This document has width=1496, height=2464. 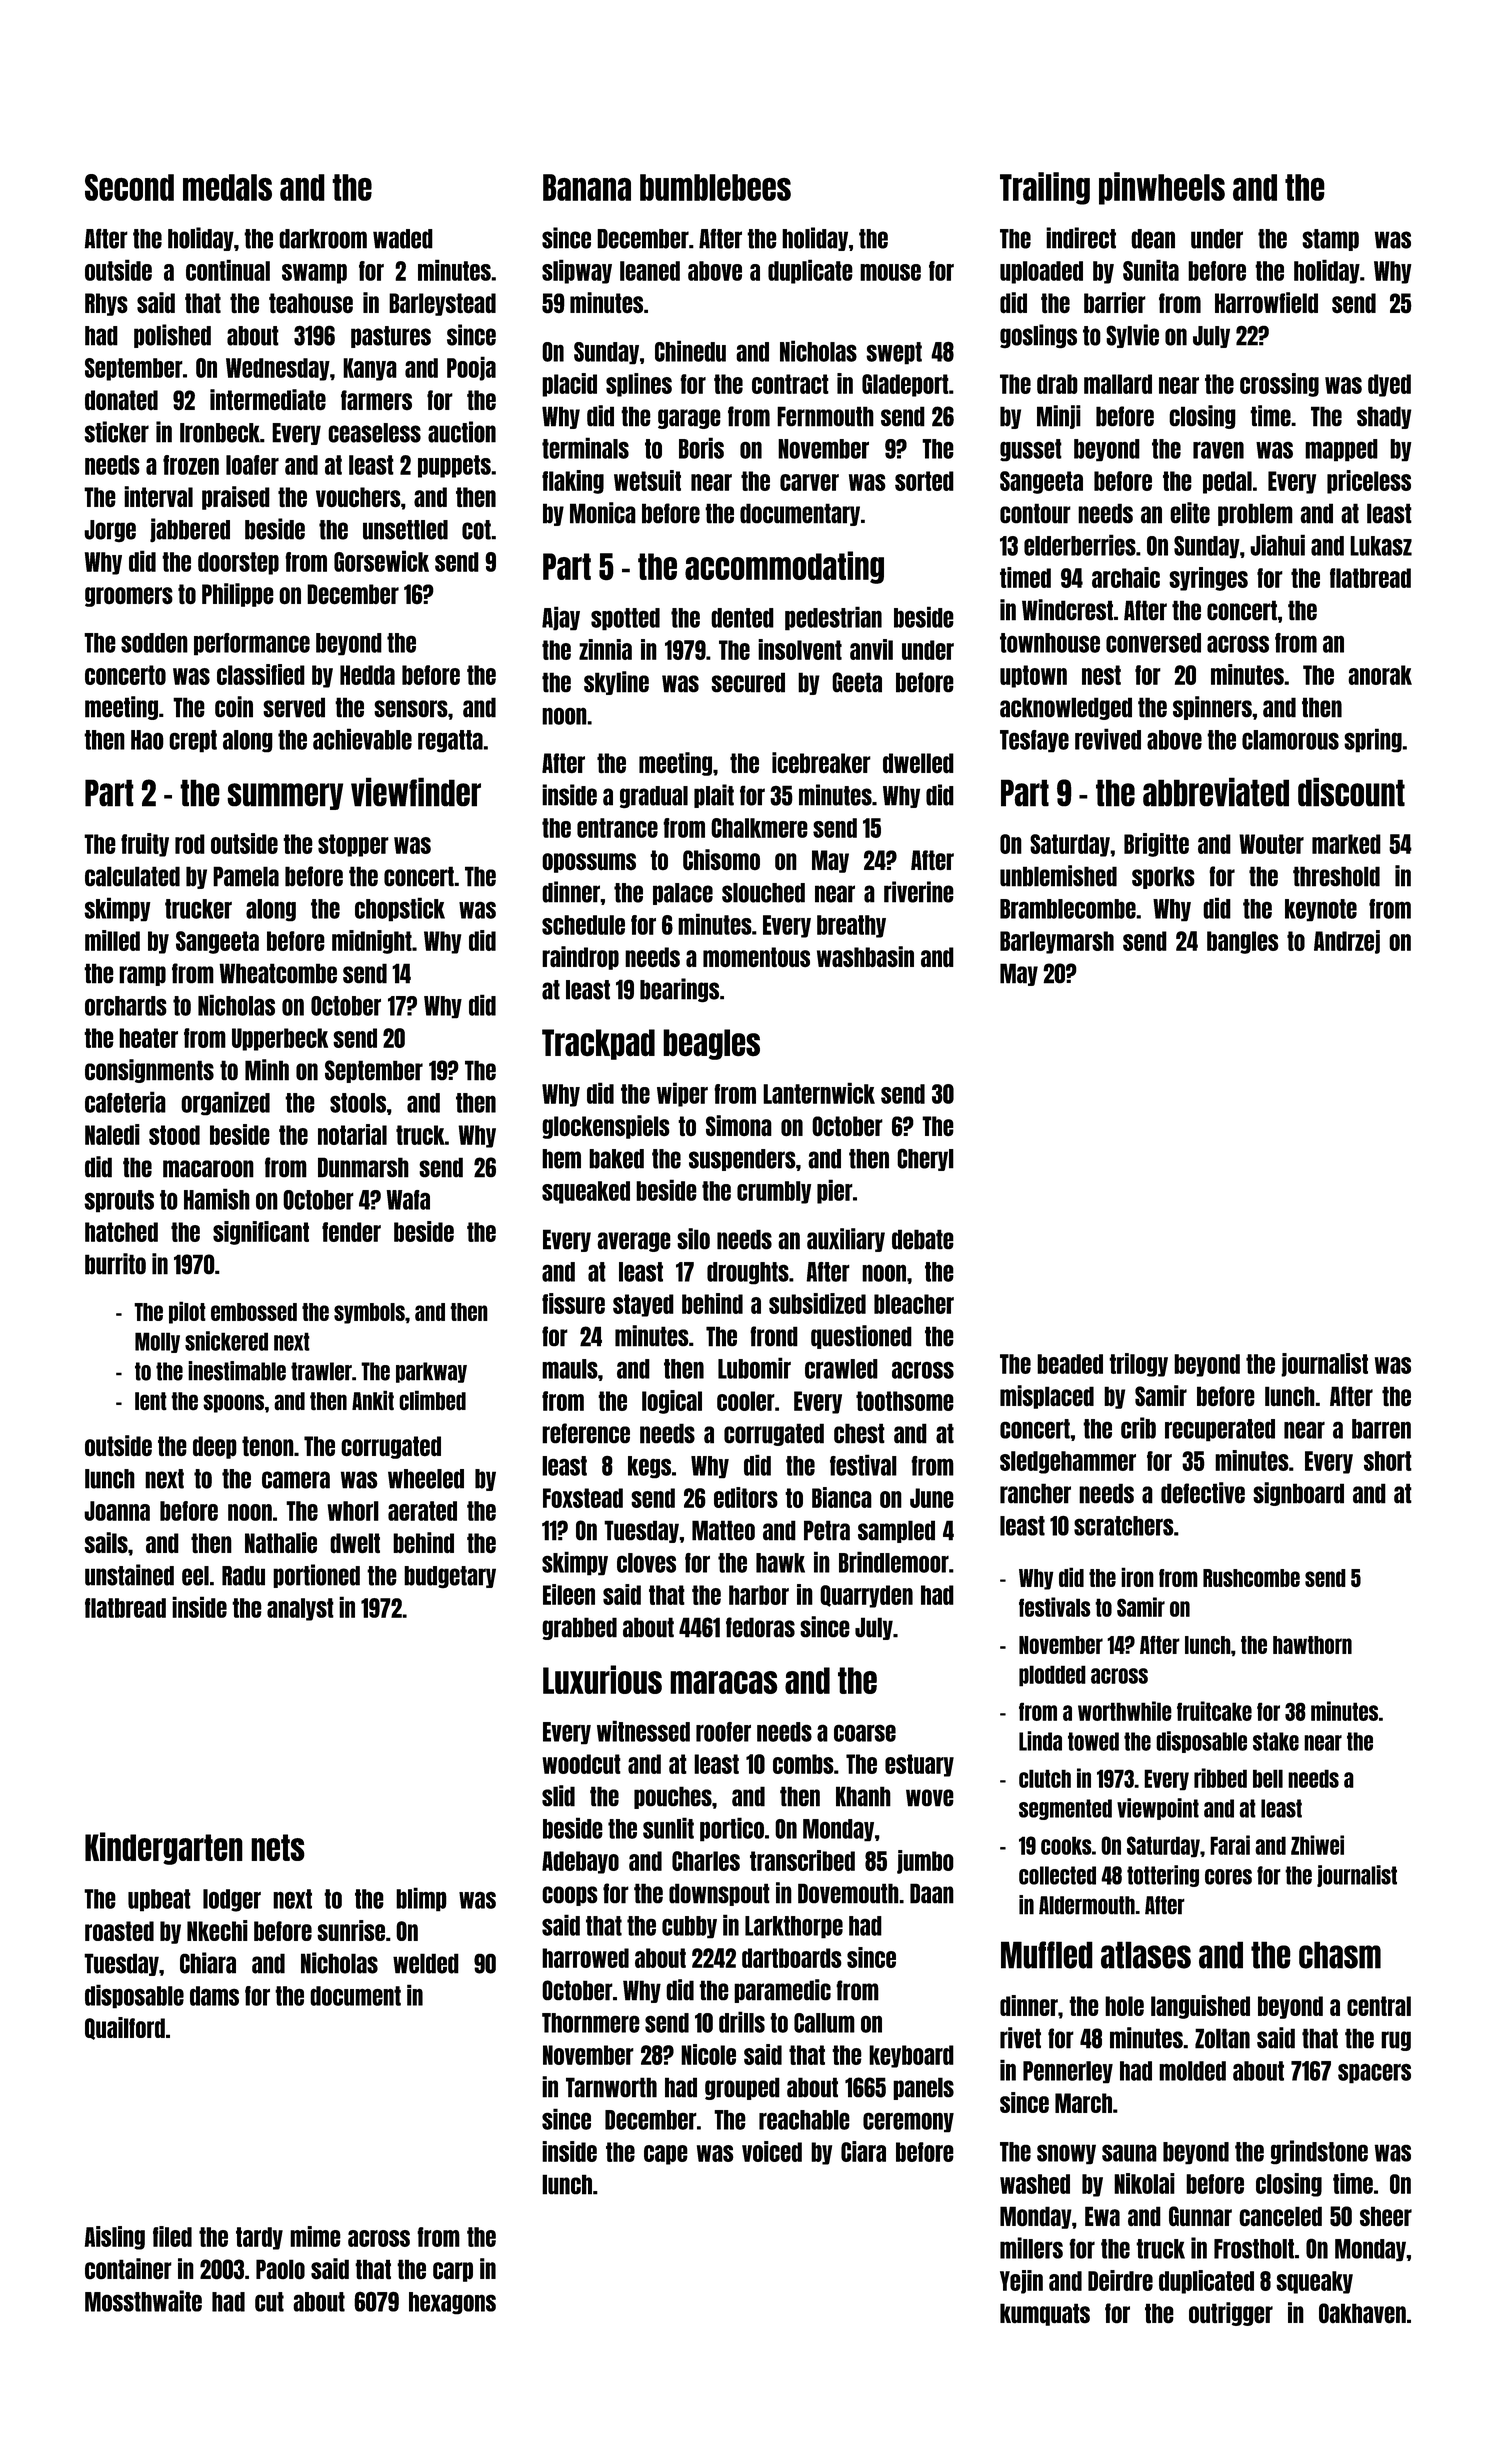 I want to click on Gladeport, so click(x=905, y=385).
